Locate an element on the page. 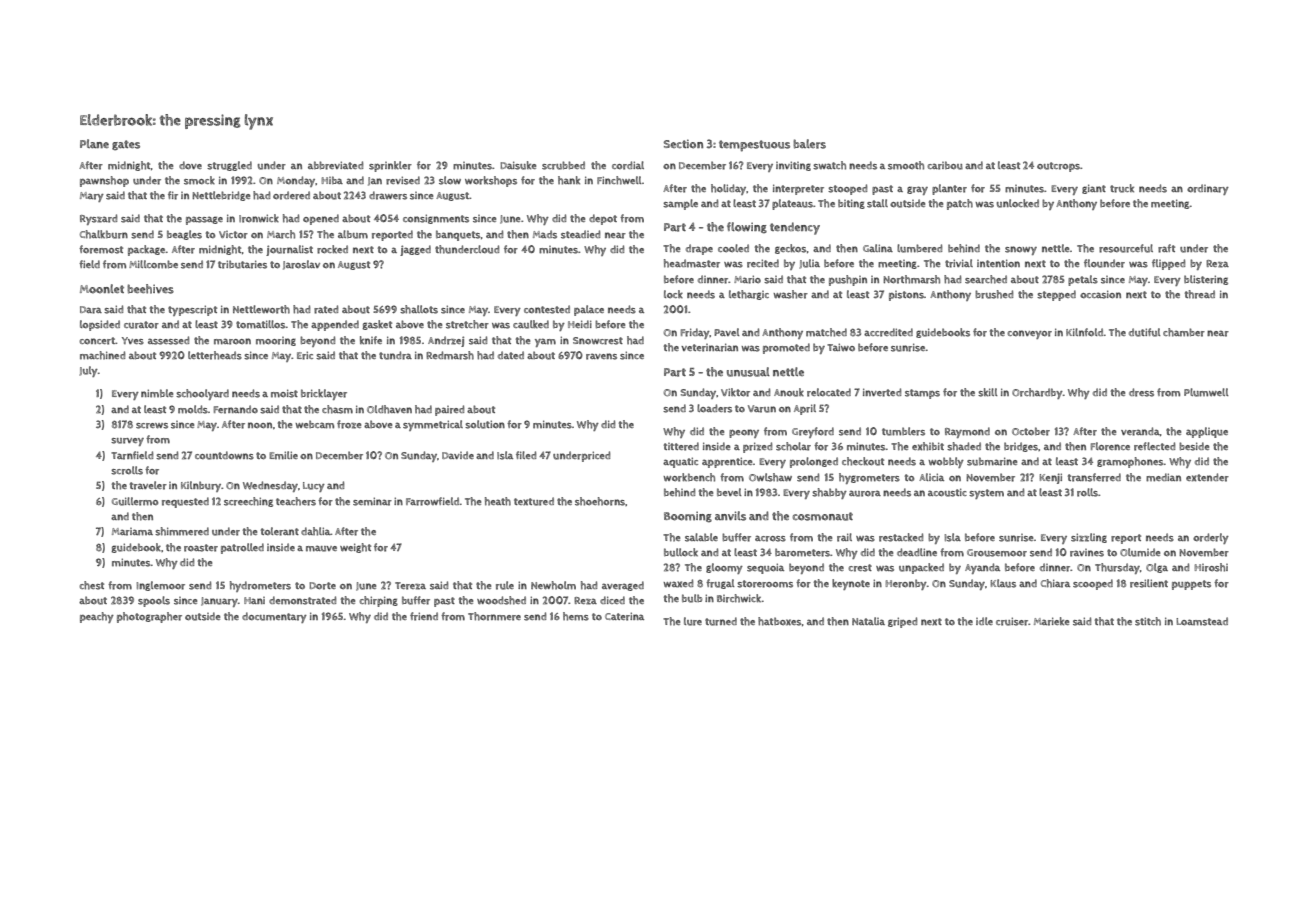 The height and width of the page is (924, 1308). salable is located at coordinates (701, 537).
